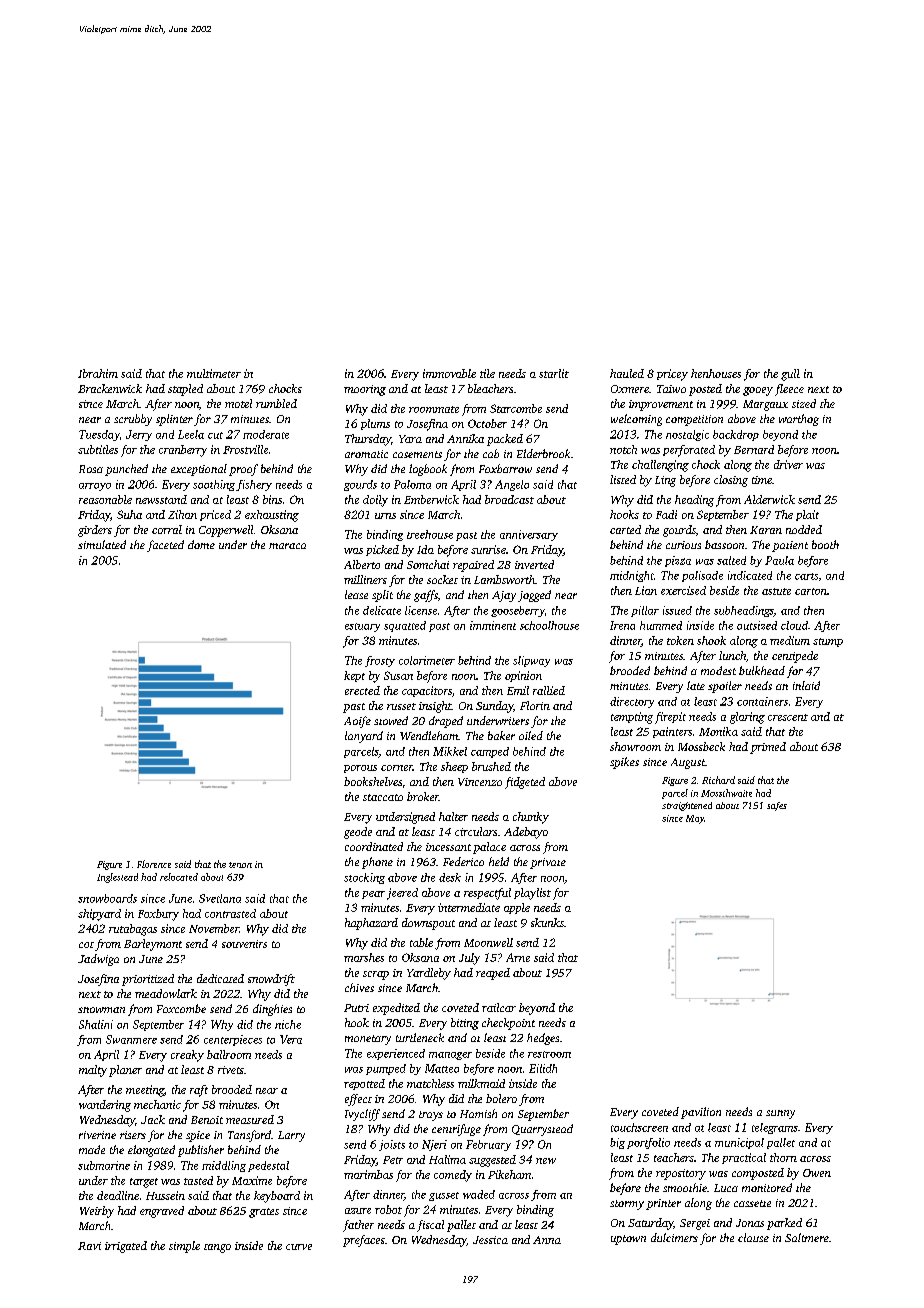 The width and height of the screenshot is (924, 1308). Describe the element at coordinates (454, 767) in the screenshot. I see `sheep` at that location.
